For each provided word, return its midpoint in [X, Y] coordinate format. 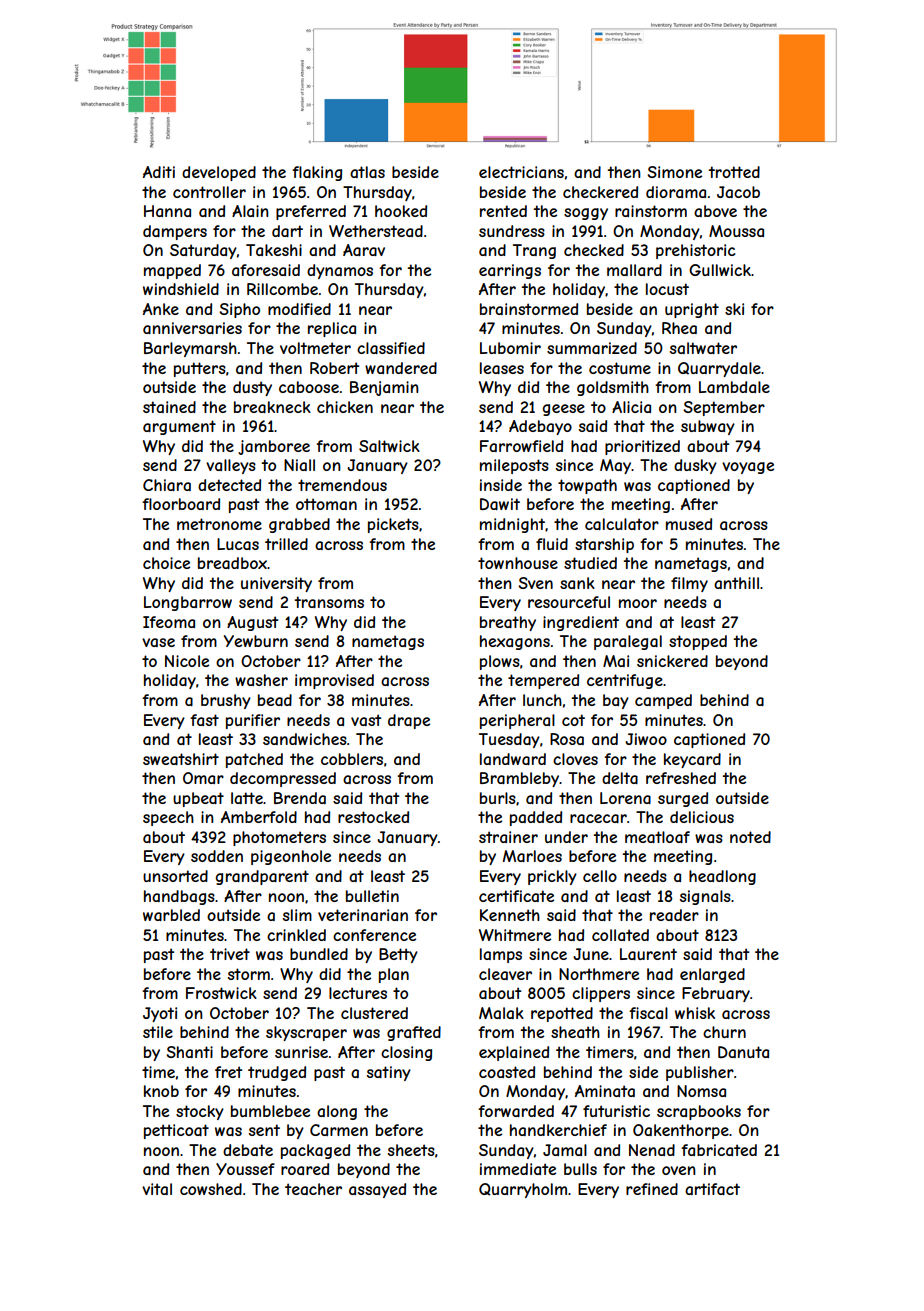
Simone [674, 172]
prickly [552, 877]
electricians [521, 172]
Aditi [159, 172]
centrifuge [625, 681]
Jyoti [160, 1014]
